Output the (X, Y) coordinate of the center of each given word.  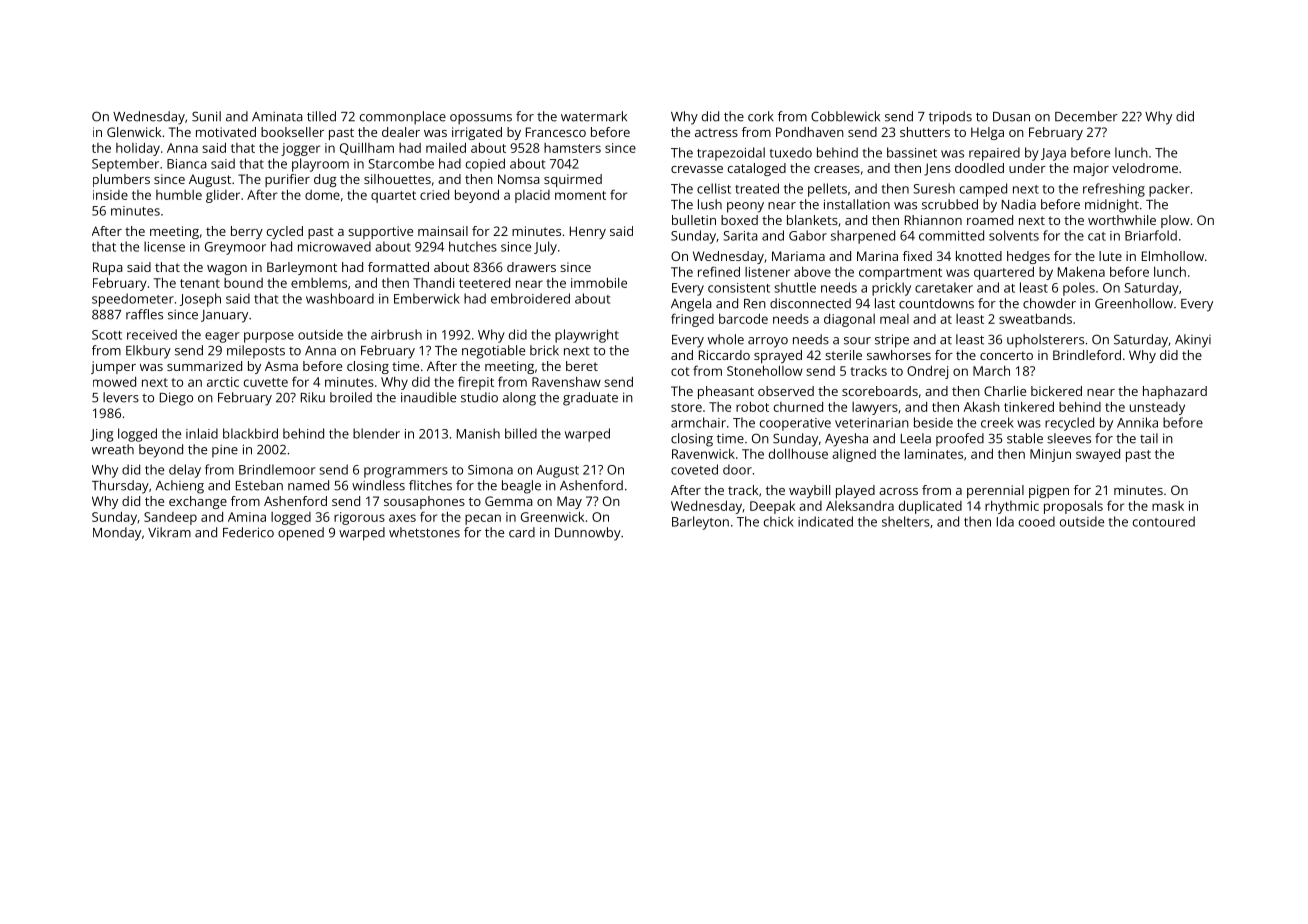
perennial (995, 491)
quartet (393, 197)
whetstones (424, 532)
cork (761, 116)
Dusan (1011, 117)
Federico (248, 532)
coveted (694, 469)
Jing (101, 435)
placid (532, 196)
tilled (321, 116)
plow (1175, 221)
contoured (1164, 521)
